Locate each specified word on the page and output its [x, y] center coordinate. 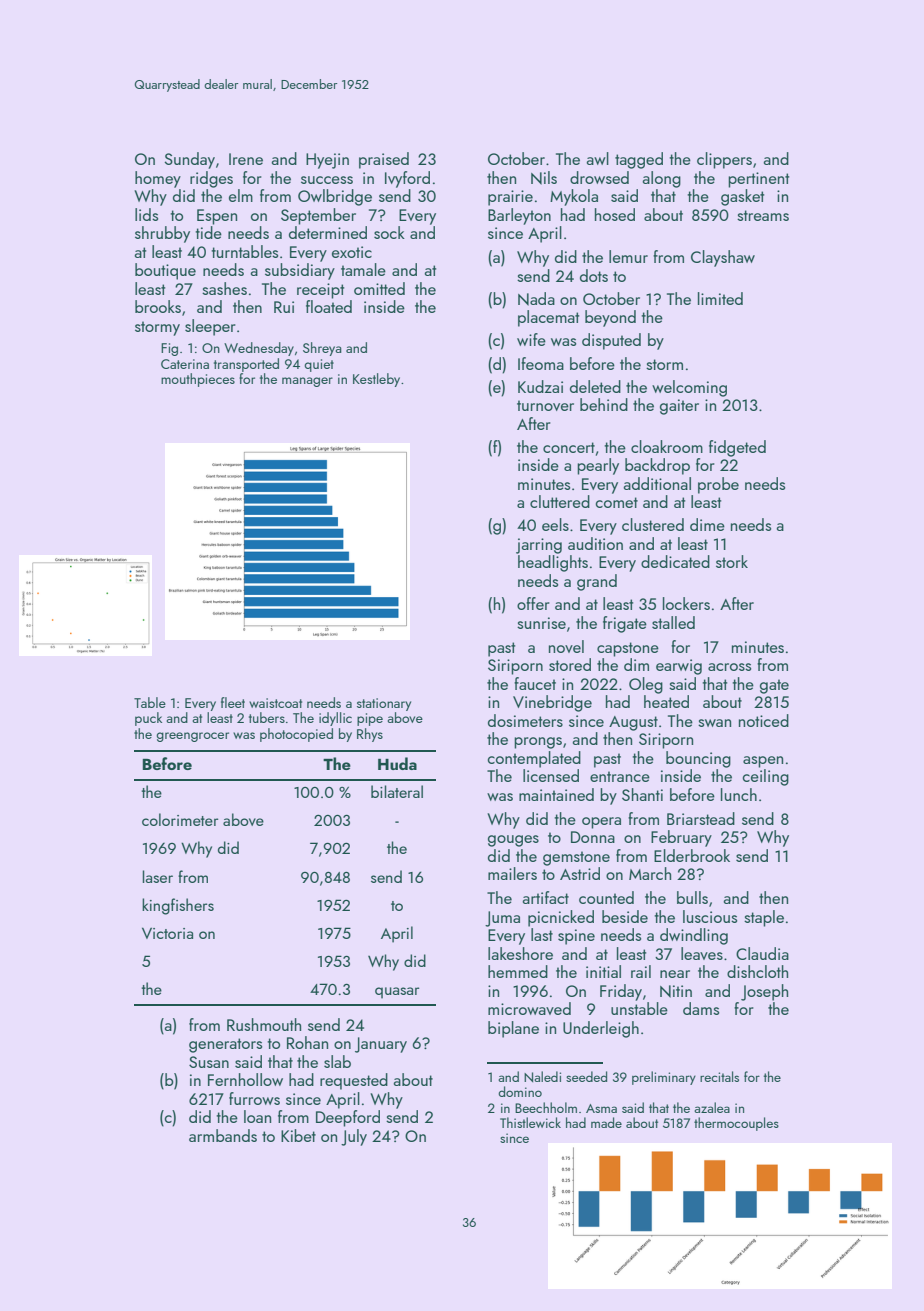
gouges [513, 841]
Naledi [542, 1076]
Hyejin [327, 161]
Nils [544, 178]
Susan [209, 1062]
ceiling [766, 777]
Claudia [762, 953]
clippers [724, 160]
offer [533, 603]
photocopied [296, 735]
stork [732, 561]
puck [148, 719]
